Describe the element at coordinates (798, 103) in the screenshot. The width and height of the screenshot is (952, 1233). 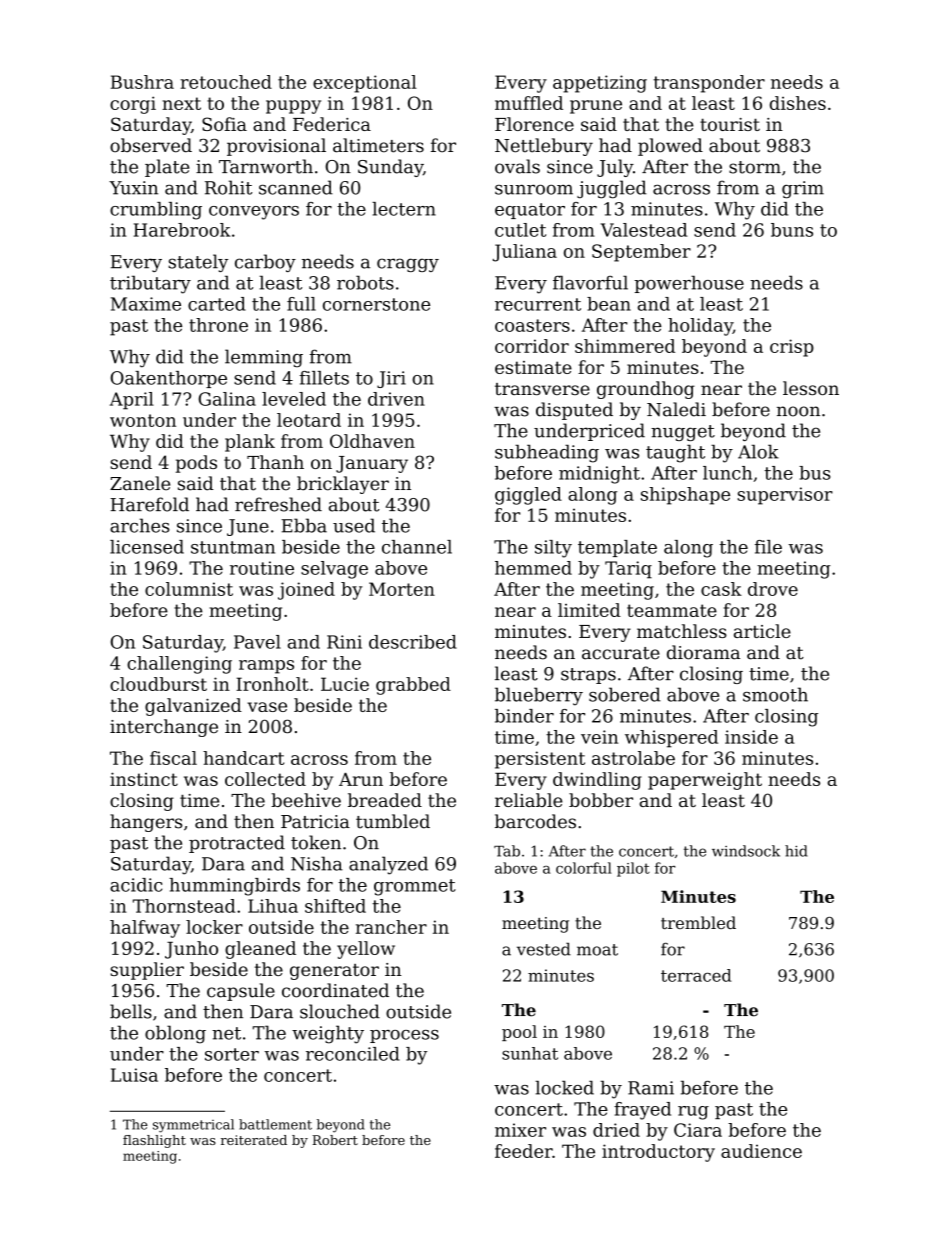
I see `dishes` at that location.
